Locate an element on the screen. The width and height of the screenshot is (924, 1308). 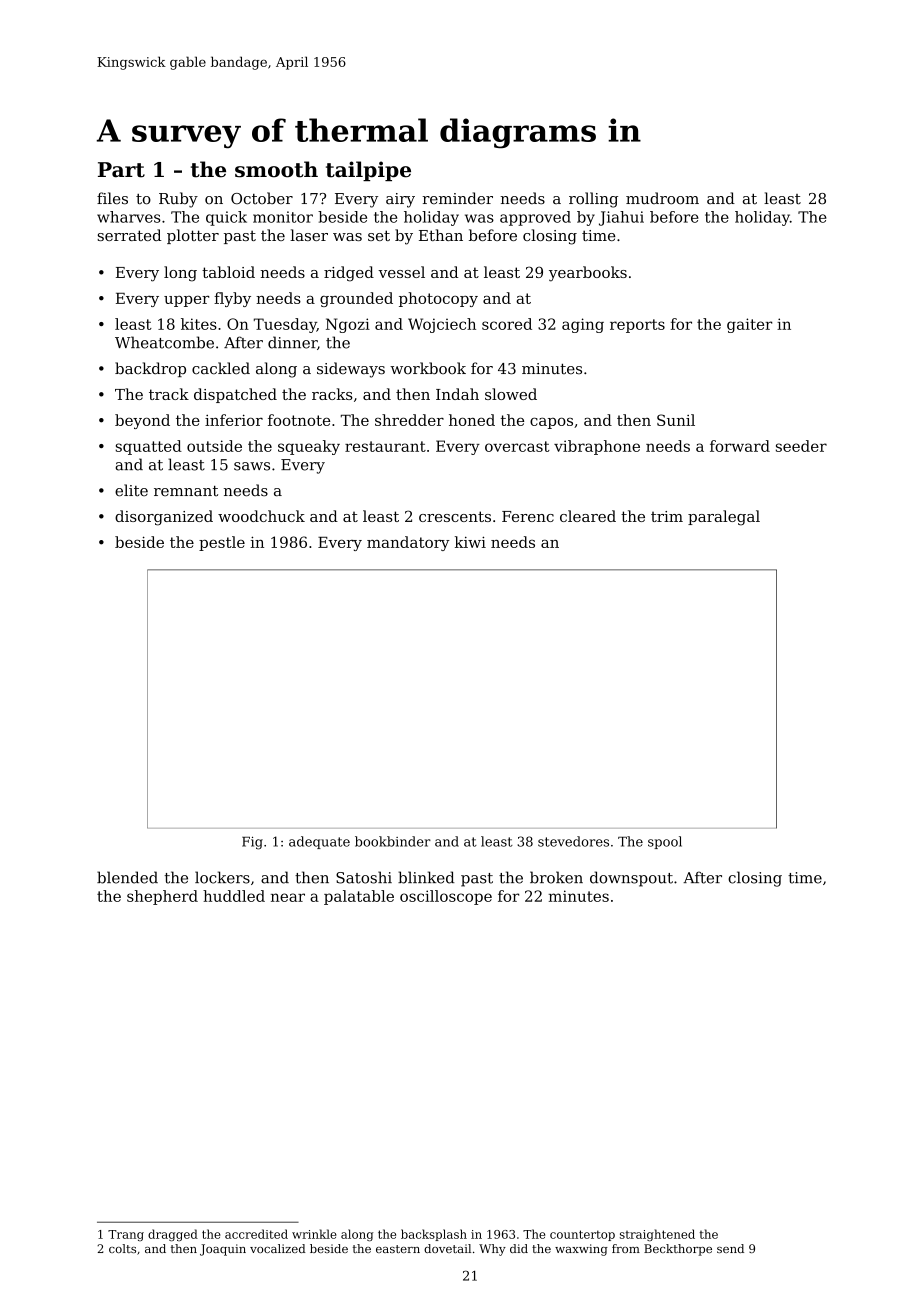
downspout is located at coordinates (631, 879).
